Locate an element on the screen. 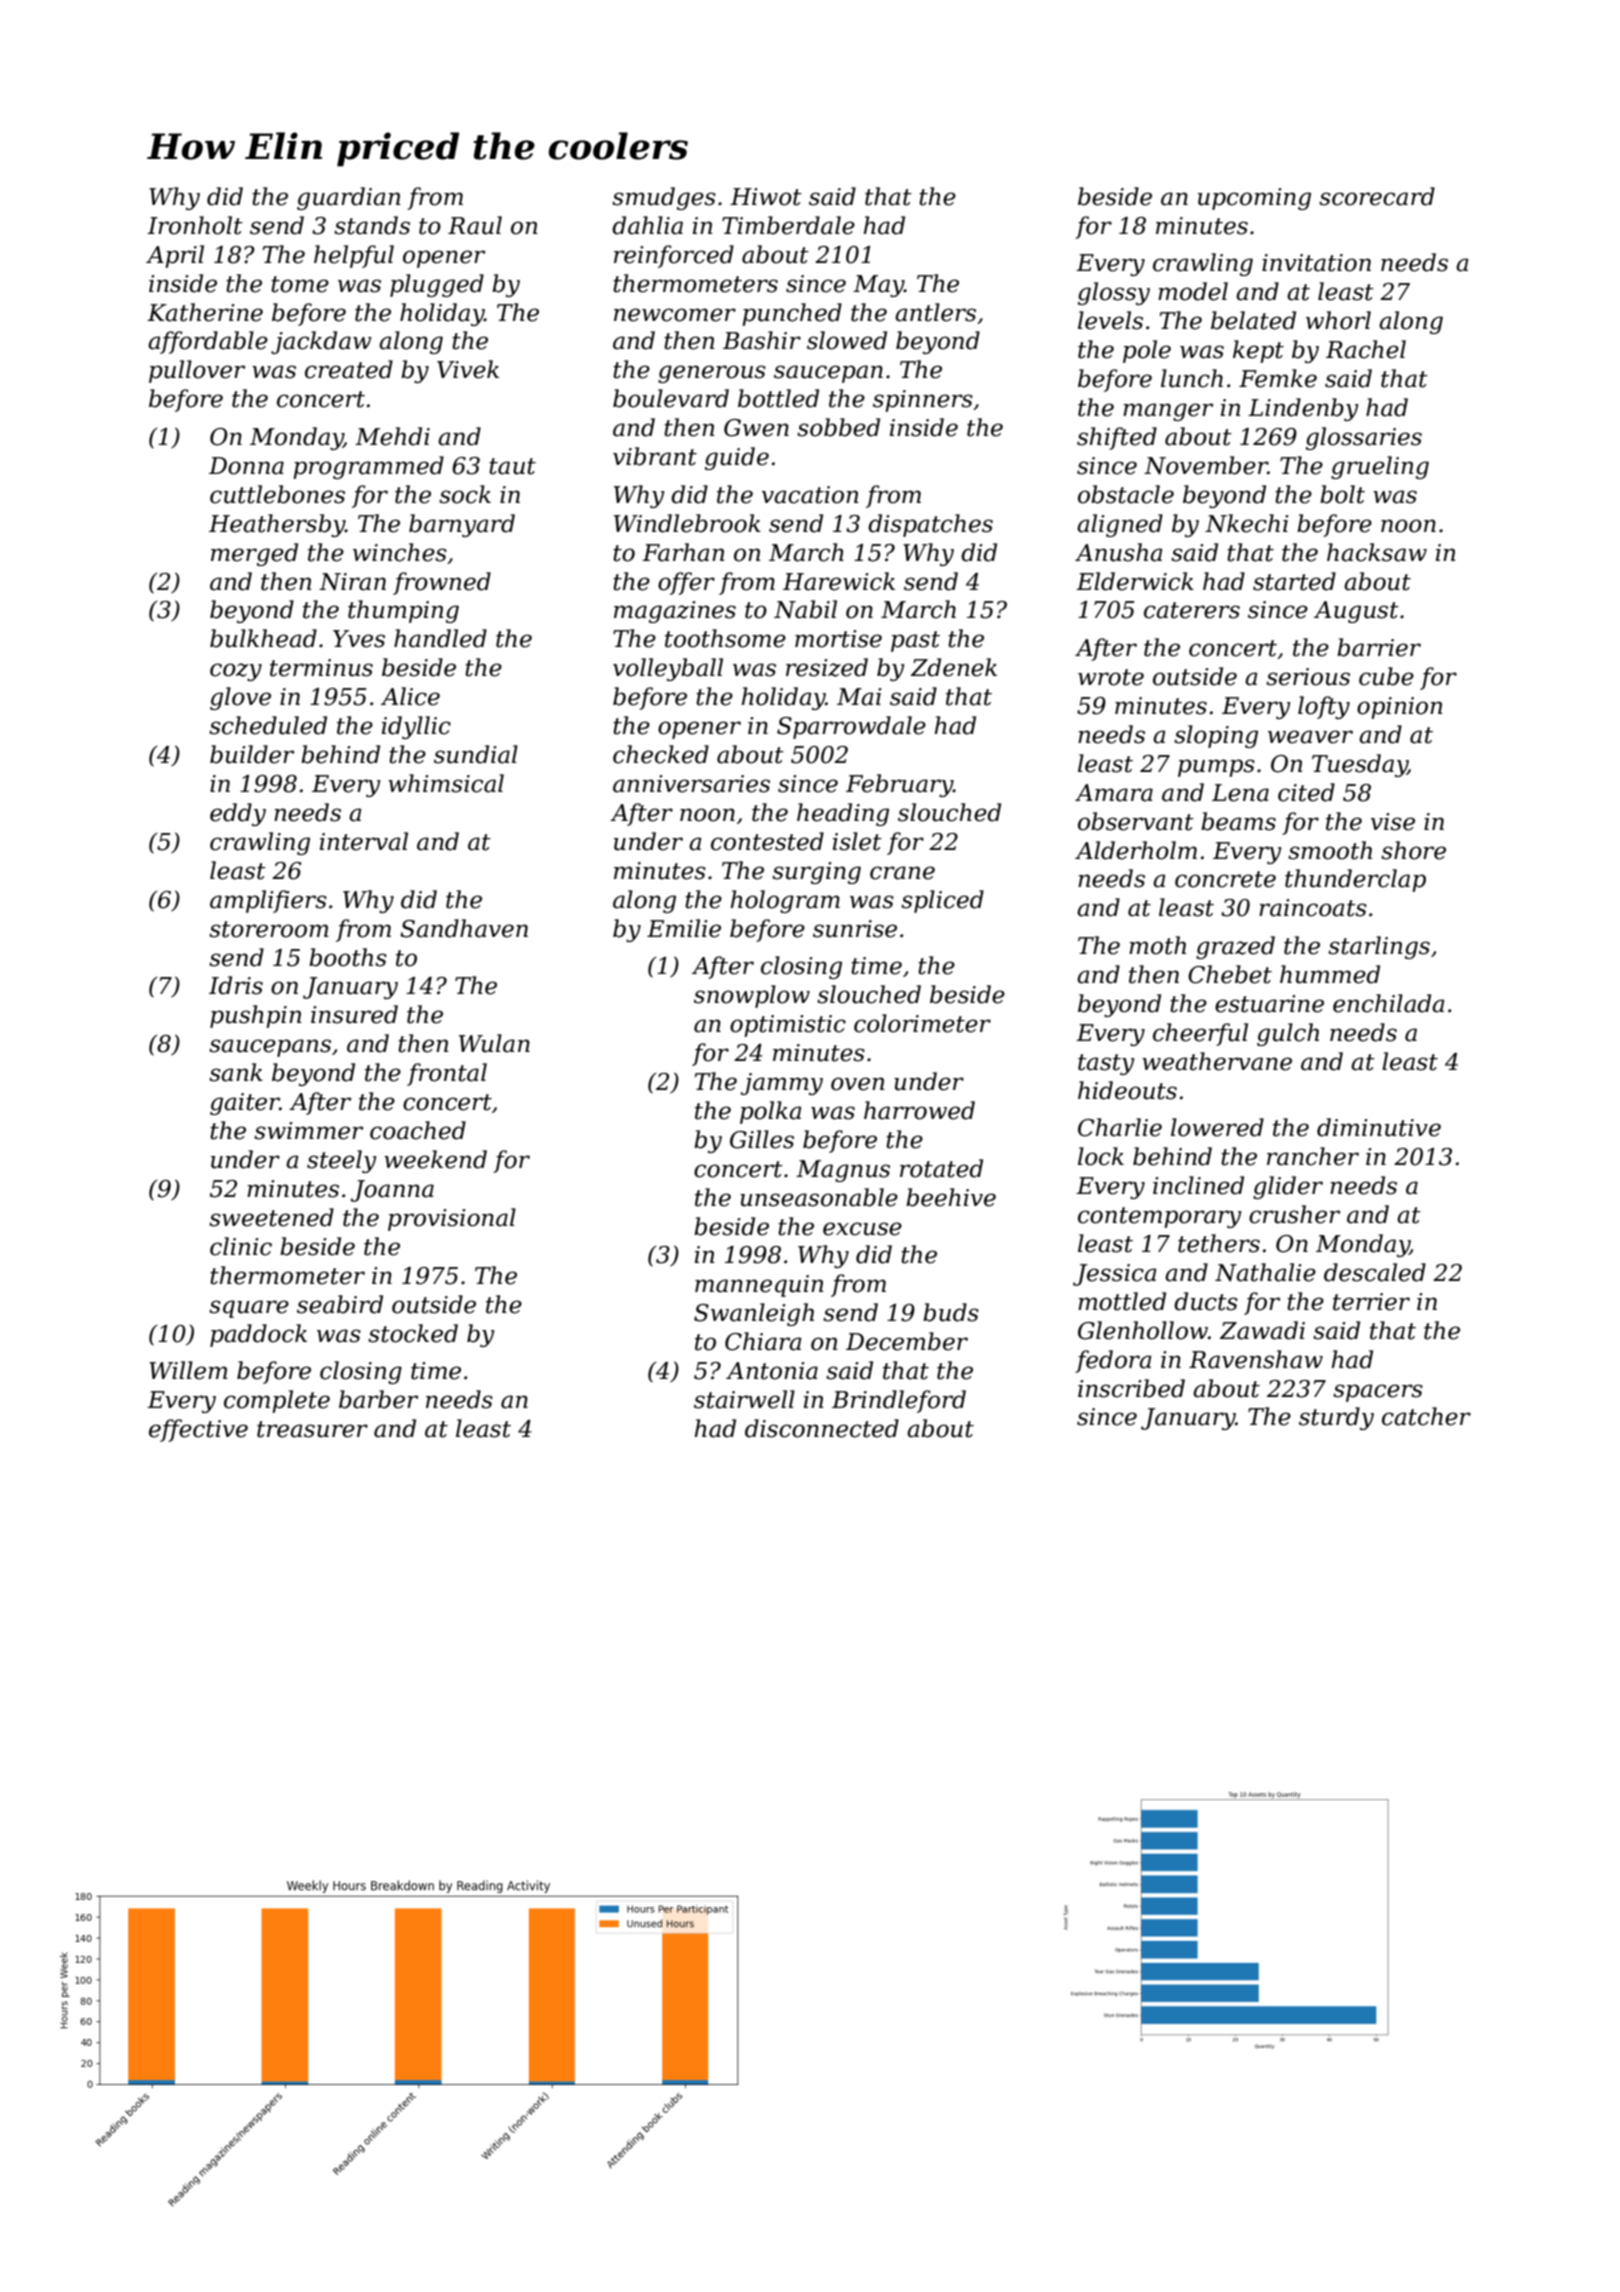 Image resolution: width=1620 pixels, height=2292 pixels. antlers is located at coordinates (935, 312).
